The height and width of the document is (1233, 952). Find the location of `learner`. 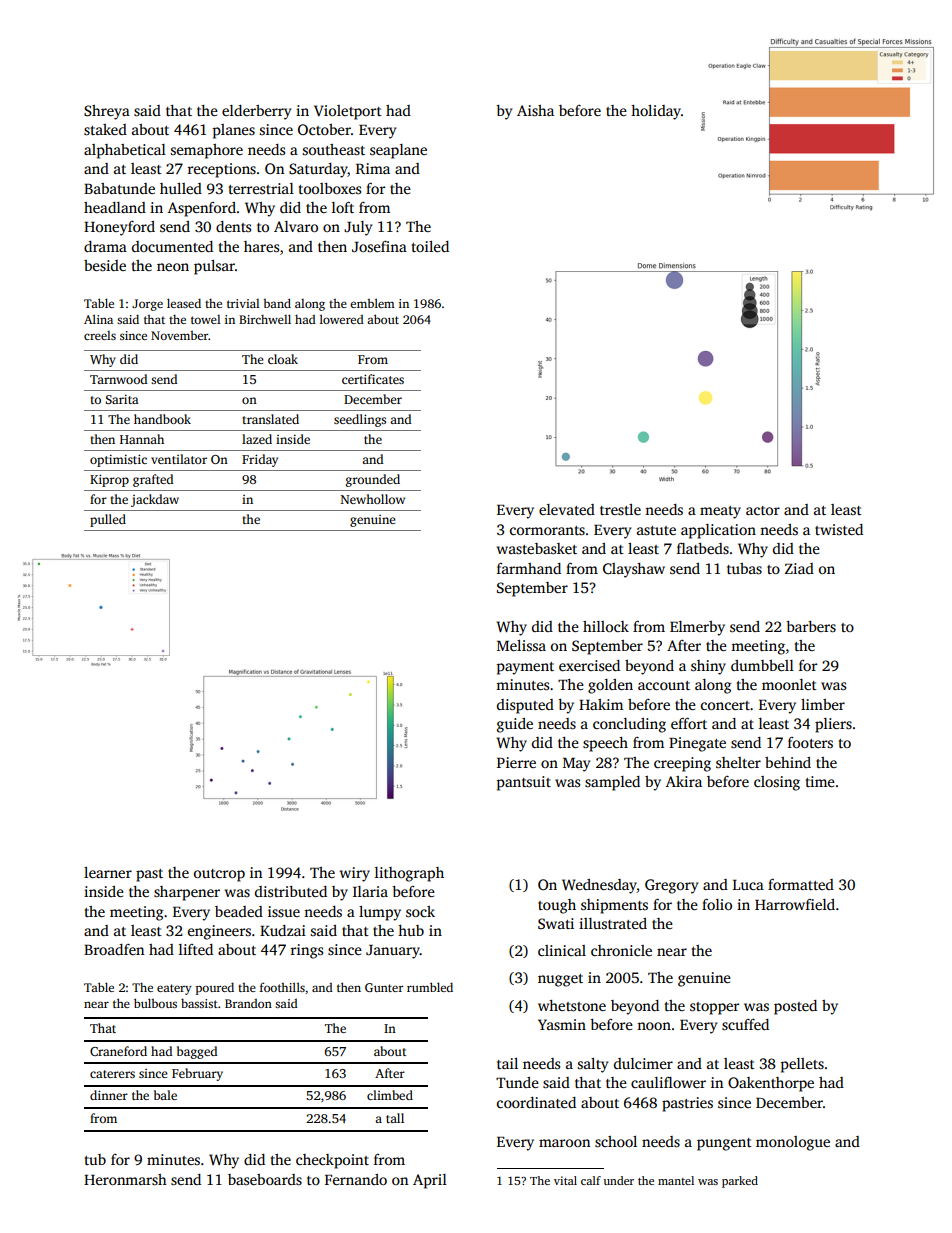

learner is located at coordinates (108, 872).
